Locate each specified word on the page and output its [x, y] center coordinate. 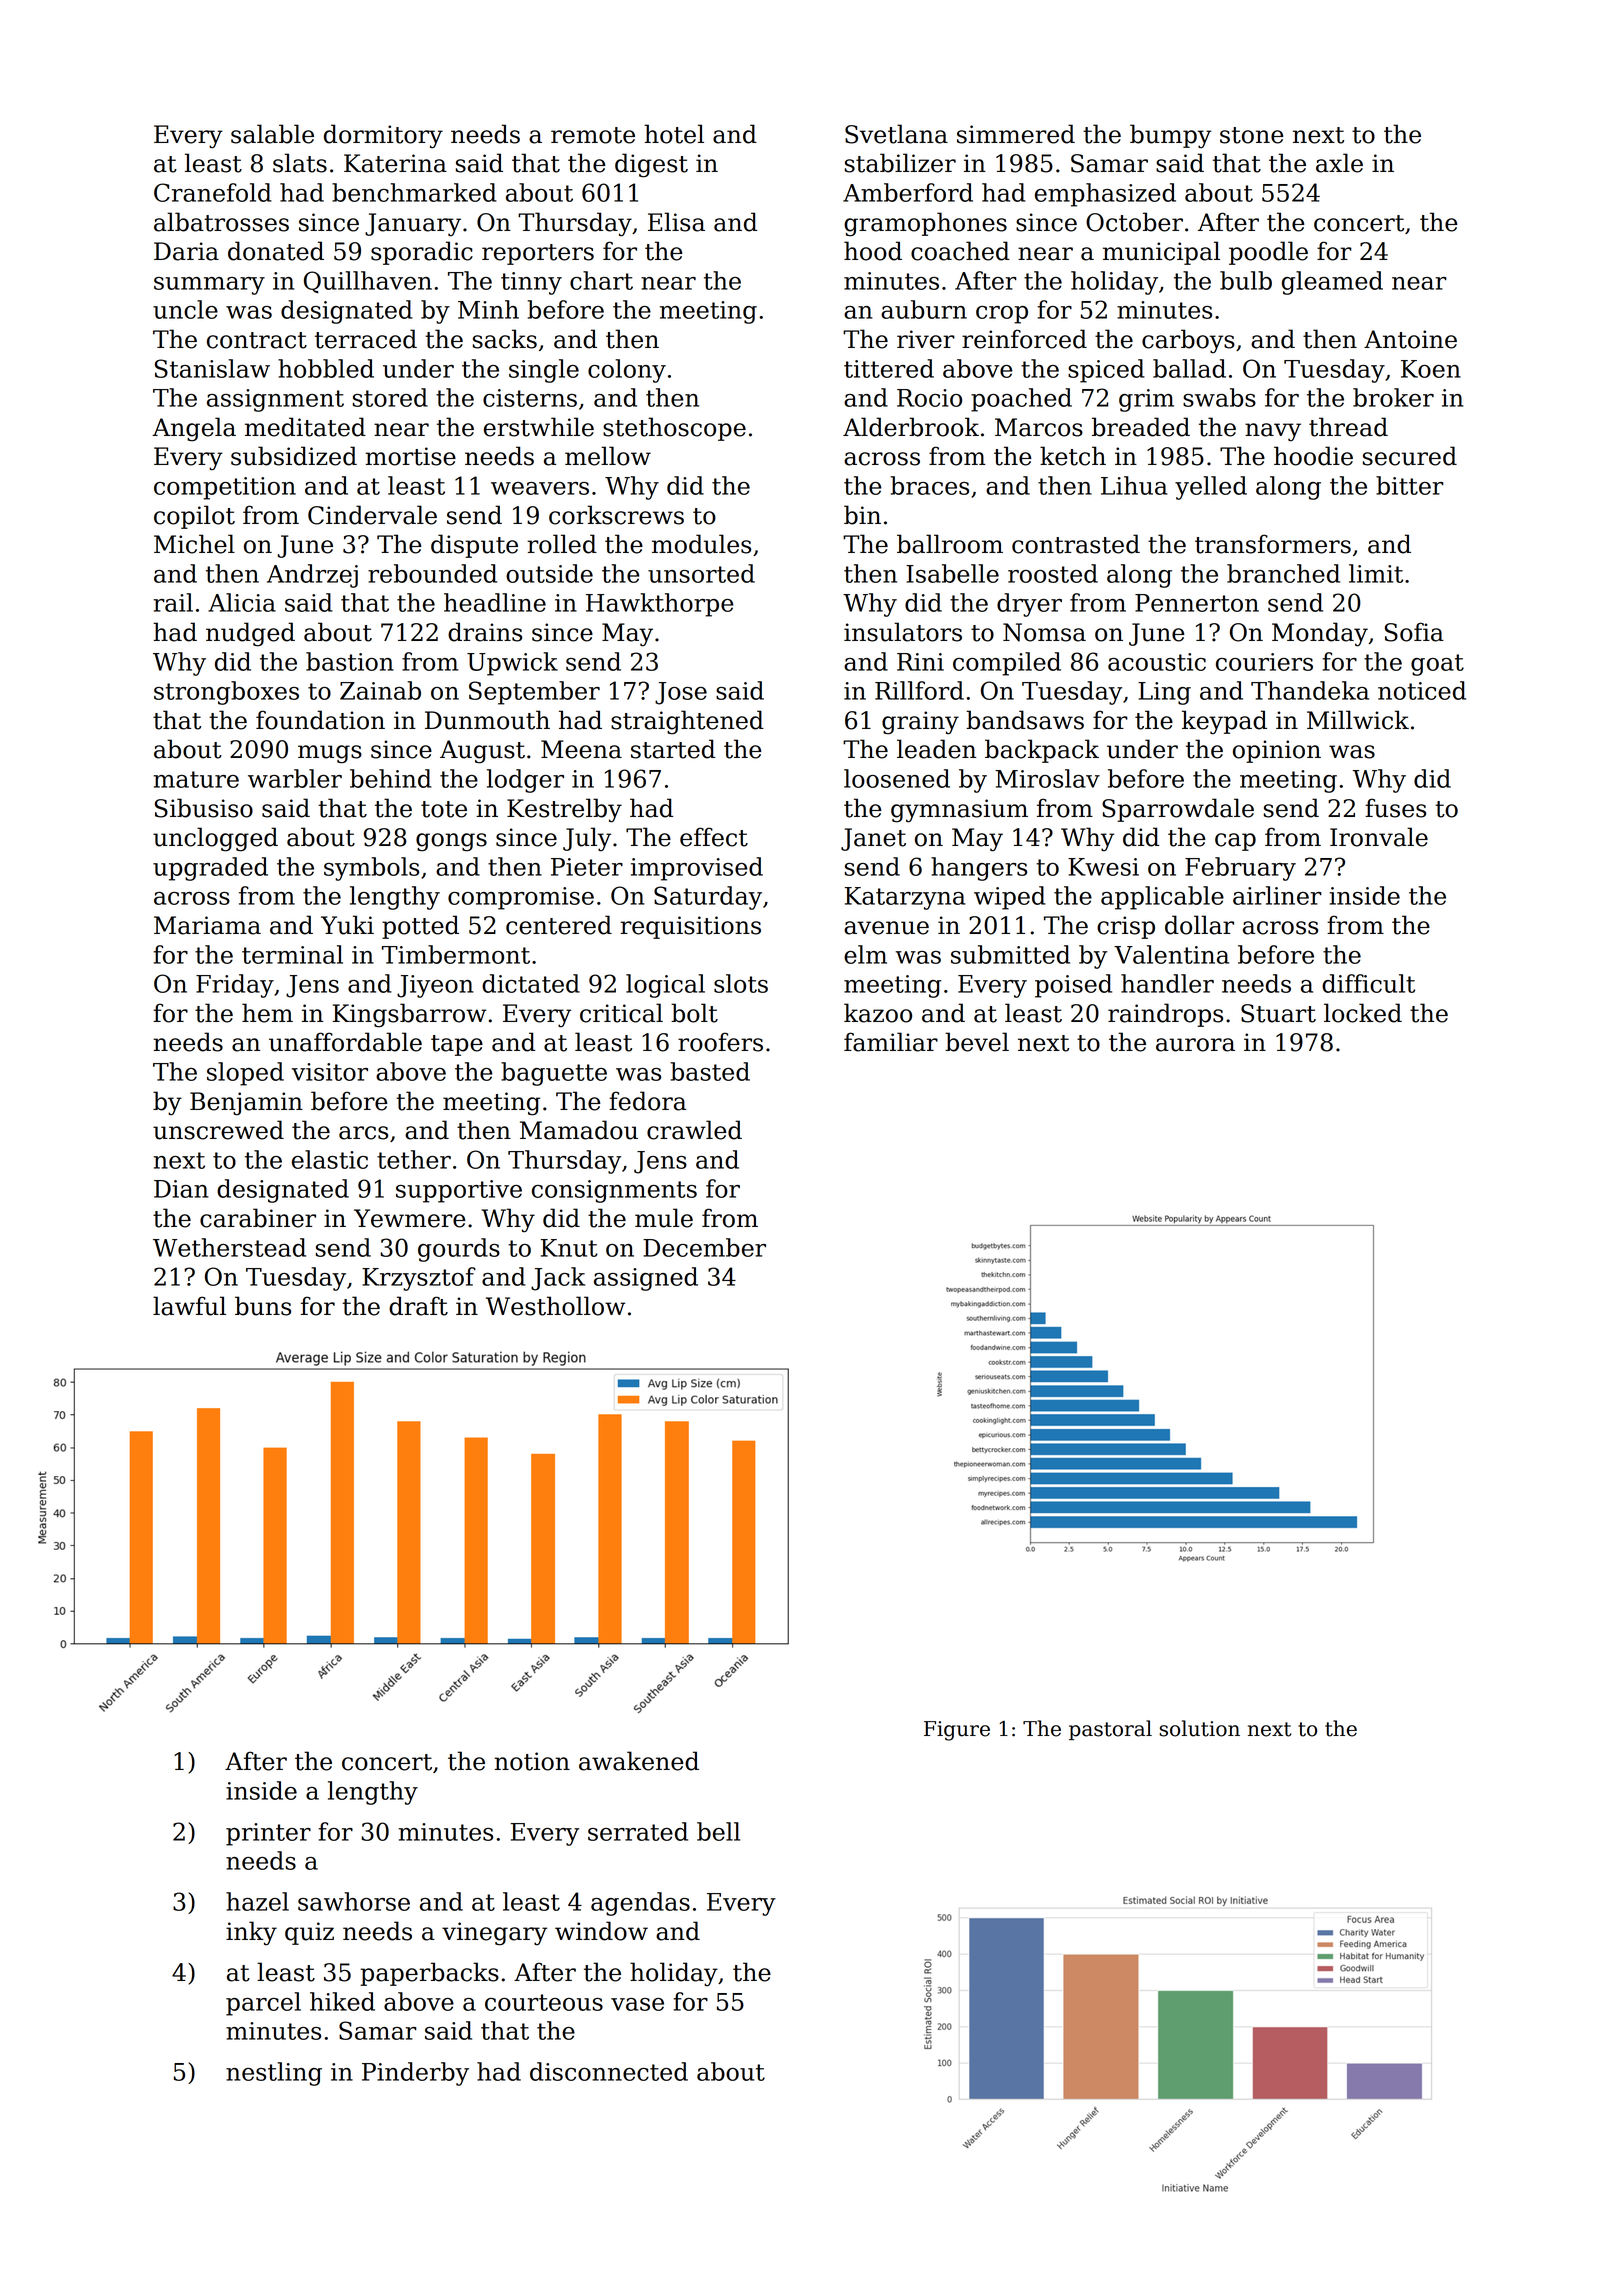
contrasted [1076, 544]
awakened [639, 1761]
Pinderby [415, 2074]
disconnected [609, 2071]
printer [268, 1834]
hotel [674, 134]
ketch [1073, 456]
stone [1251, 135]
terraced [366, 339]
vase [637, 2004]
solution [1199, 1728]
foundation [320, 720]
